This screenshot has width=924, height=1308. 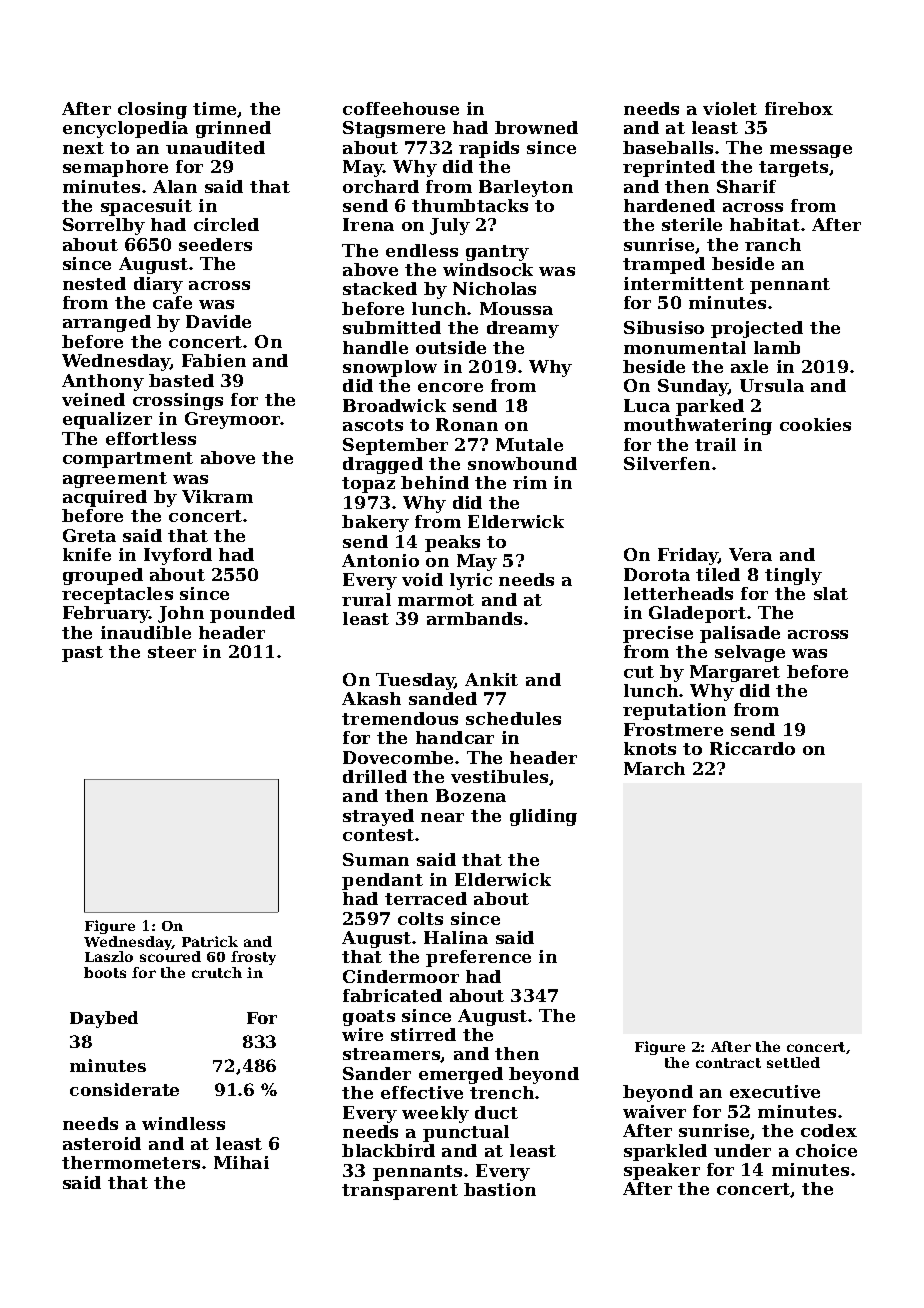 What do you see at coordinates (667, 463) in the screenshot?
I see `Silverfen` at bounding box center [667, 463].
